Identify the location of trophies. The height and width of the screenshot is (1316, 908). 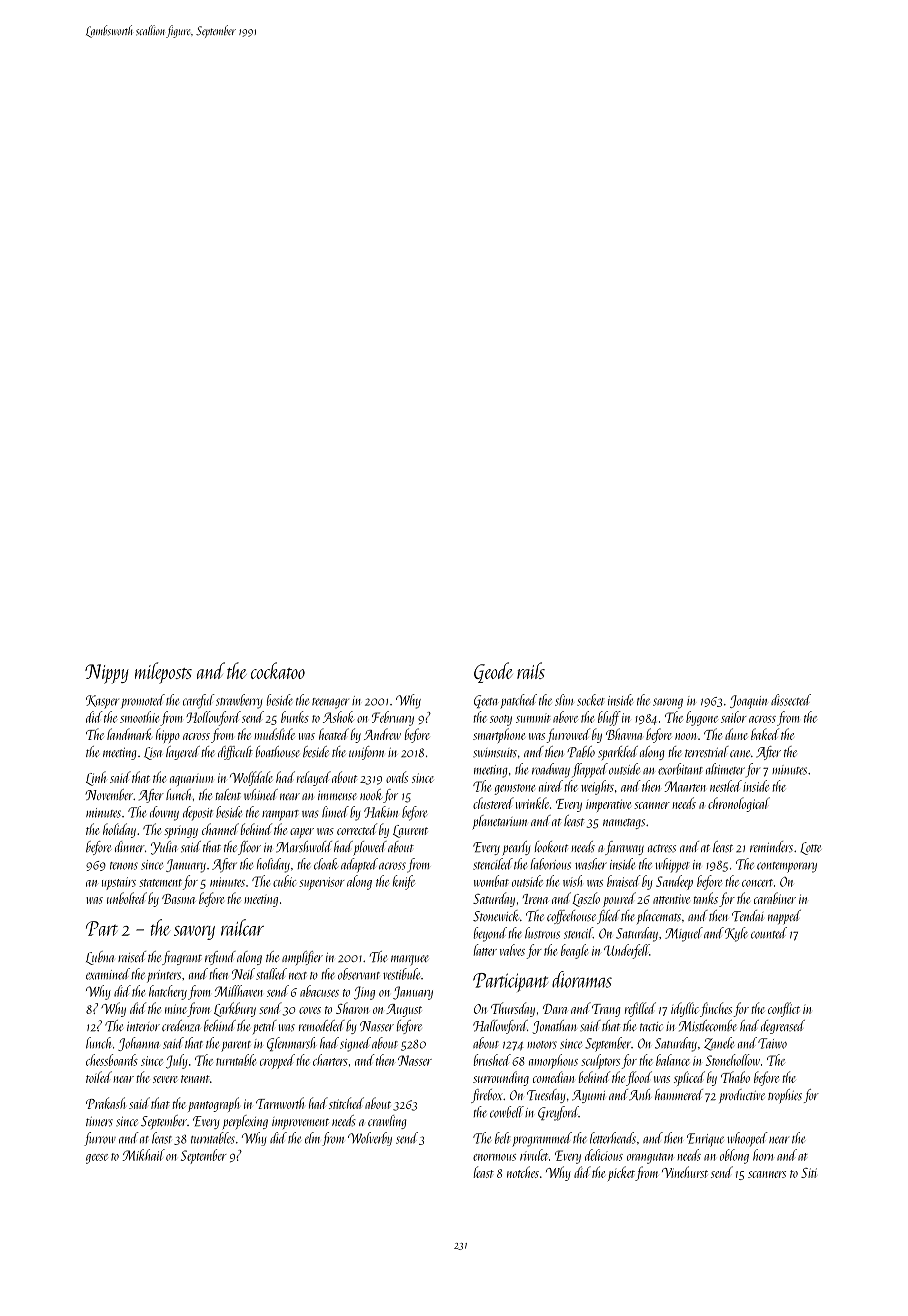
(785, 1096).
